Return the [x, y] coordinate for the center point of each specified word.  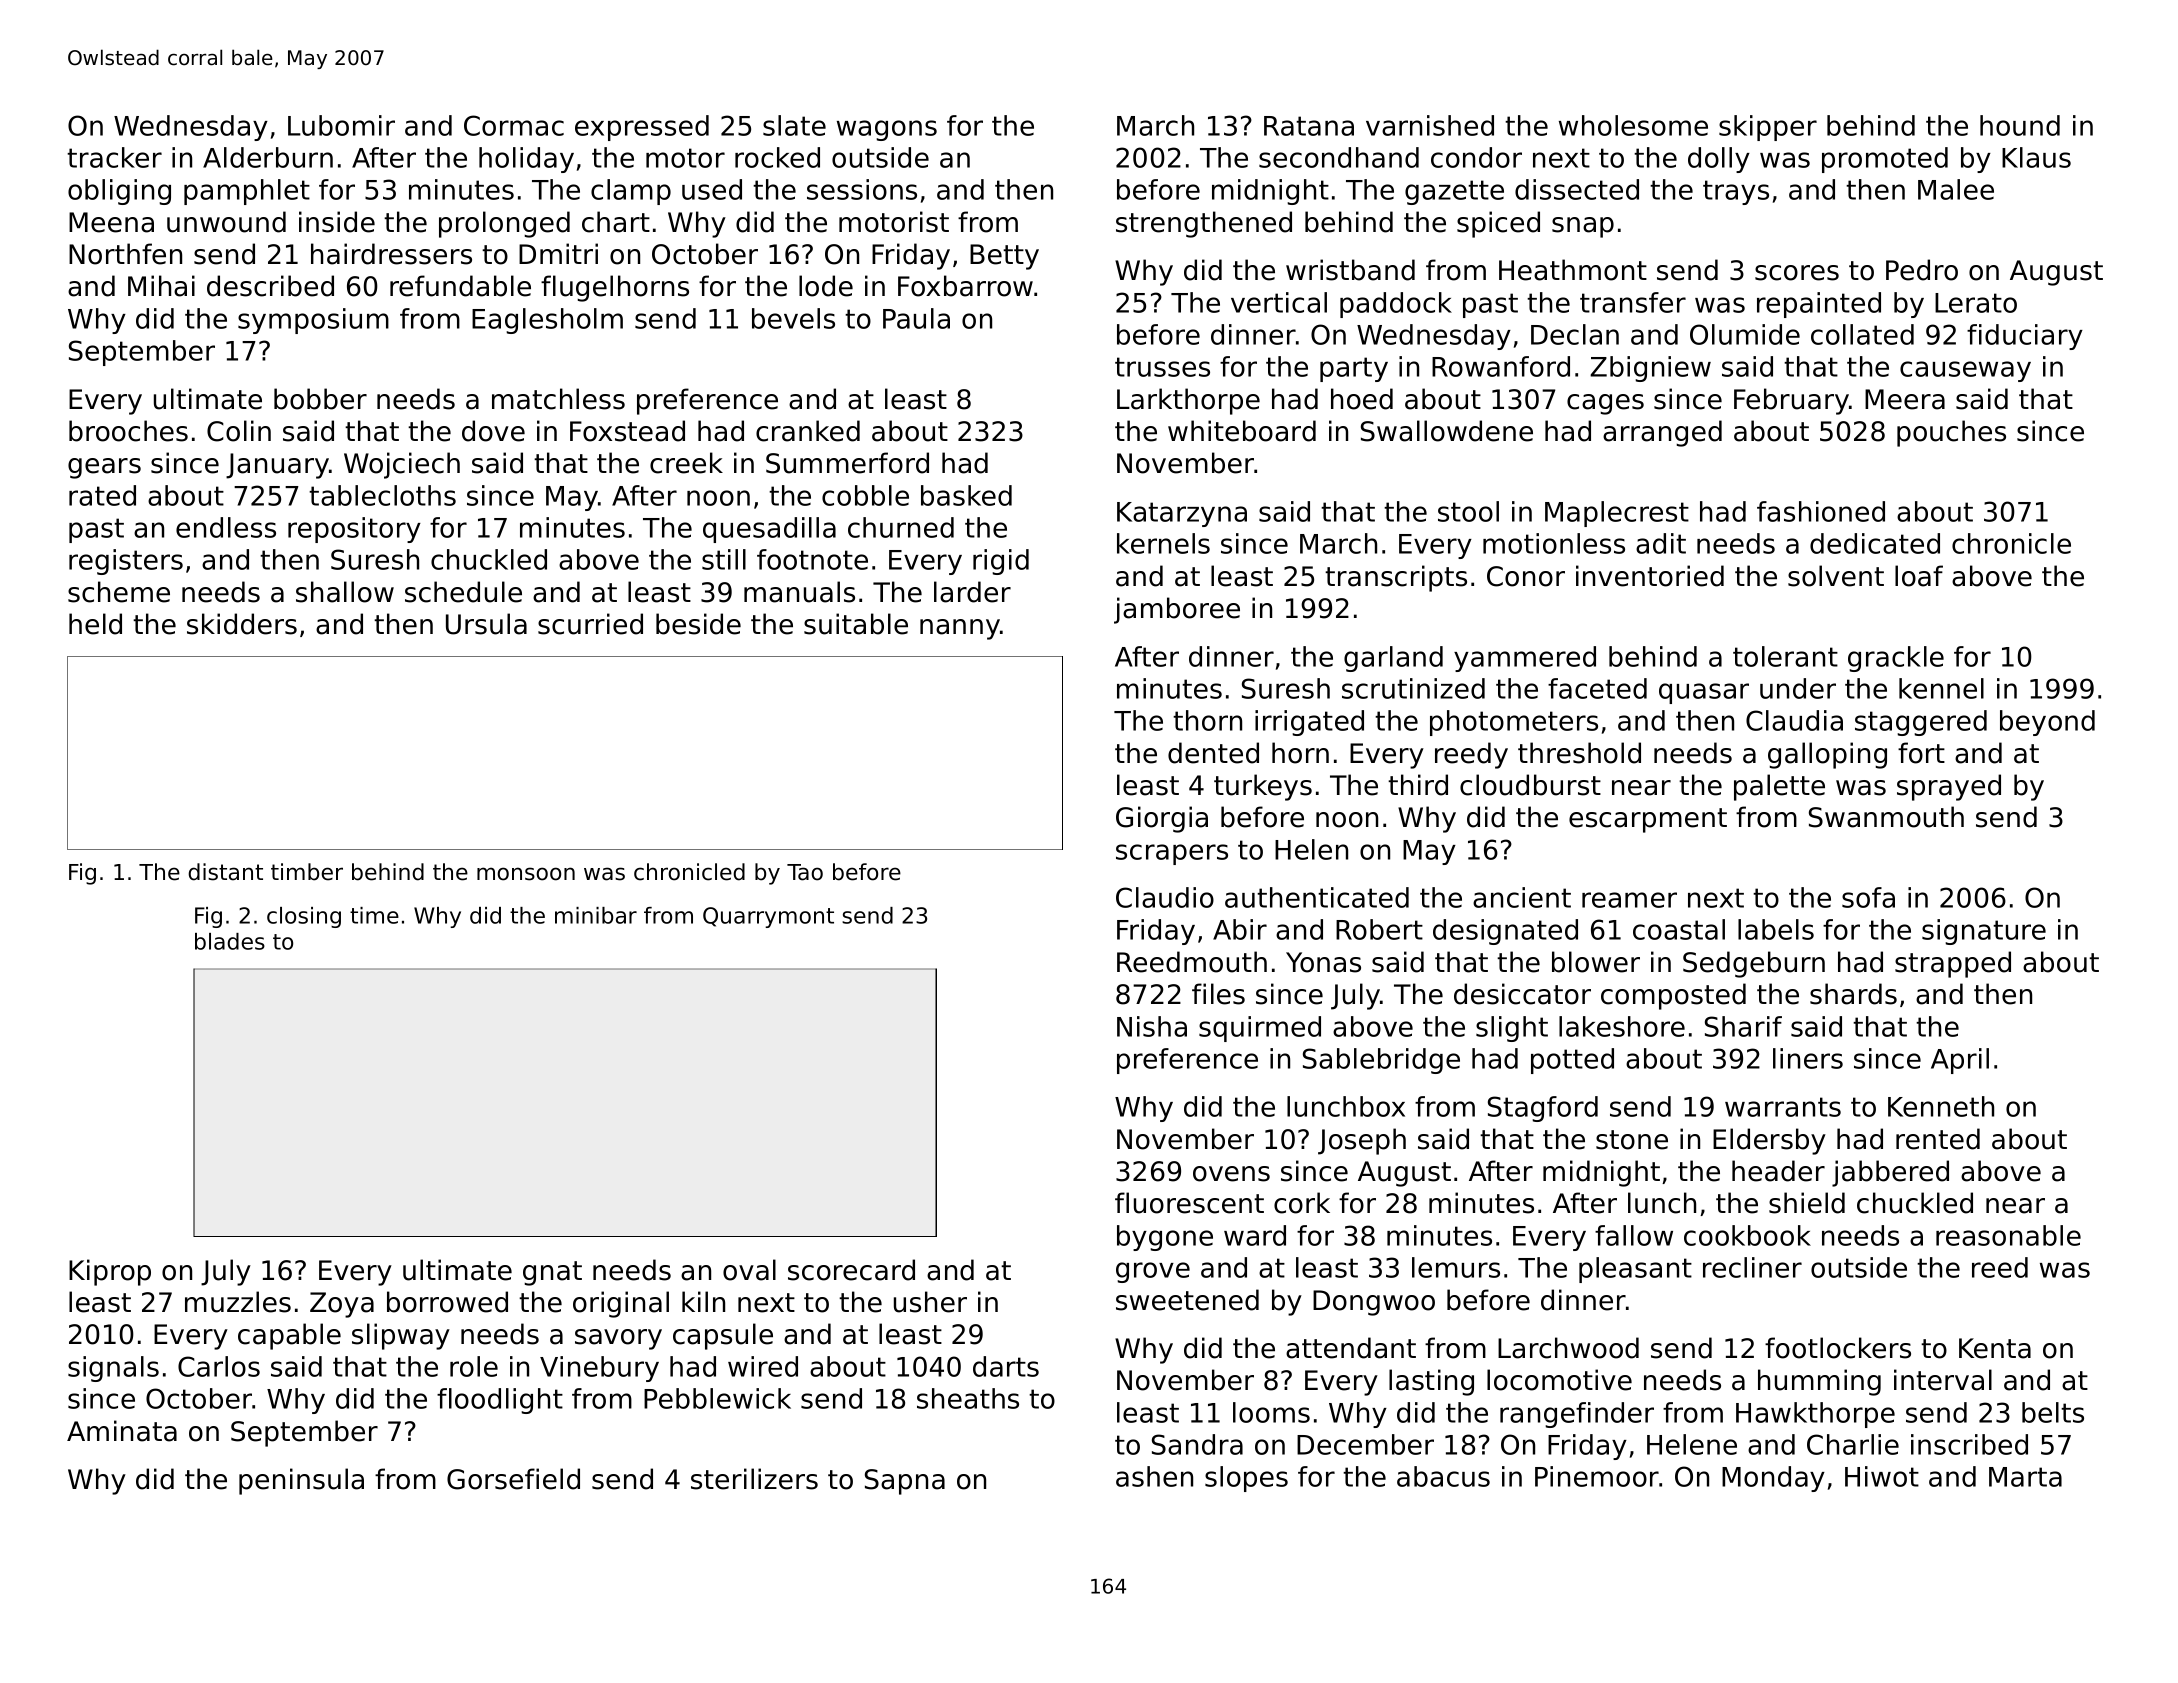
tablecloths [382, 495]
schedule [463, 592]
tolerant [1785, 656]
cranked [808, 431]
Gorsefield [513, 1479]
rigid [1001, 562]
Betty [1004, 257]
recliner [1752, 1267]
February [1791, 401]
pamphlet [247, 192]
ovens [1231, 1174]
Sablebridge [1381, 1061]
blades [230, 941]
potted [1572, 1061]
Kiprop [110, 1272]
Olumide [1745, 334]
